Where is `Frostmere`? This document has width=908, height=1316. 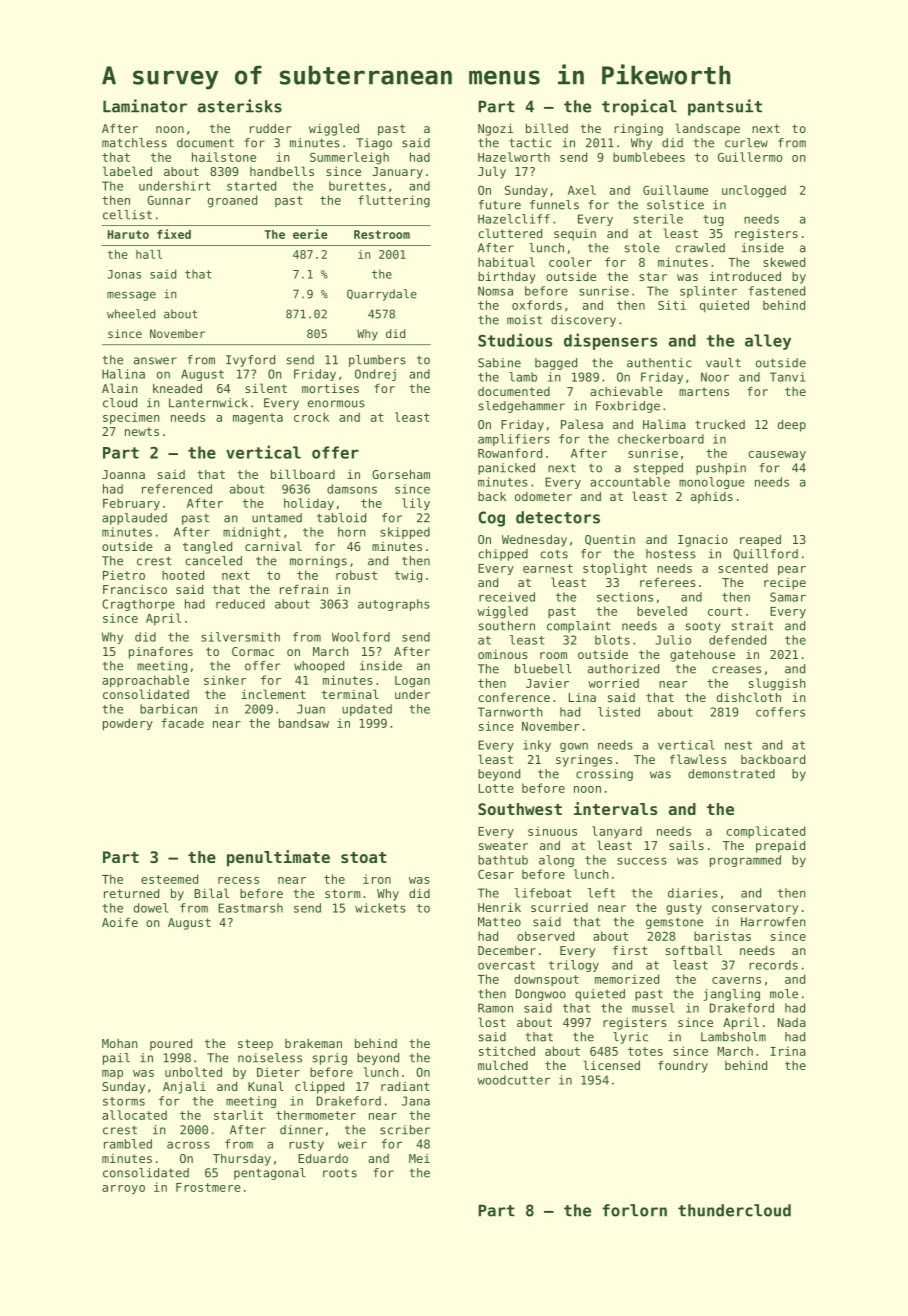 Frostmere is located at coordinates (208, 1187).
